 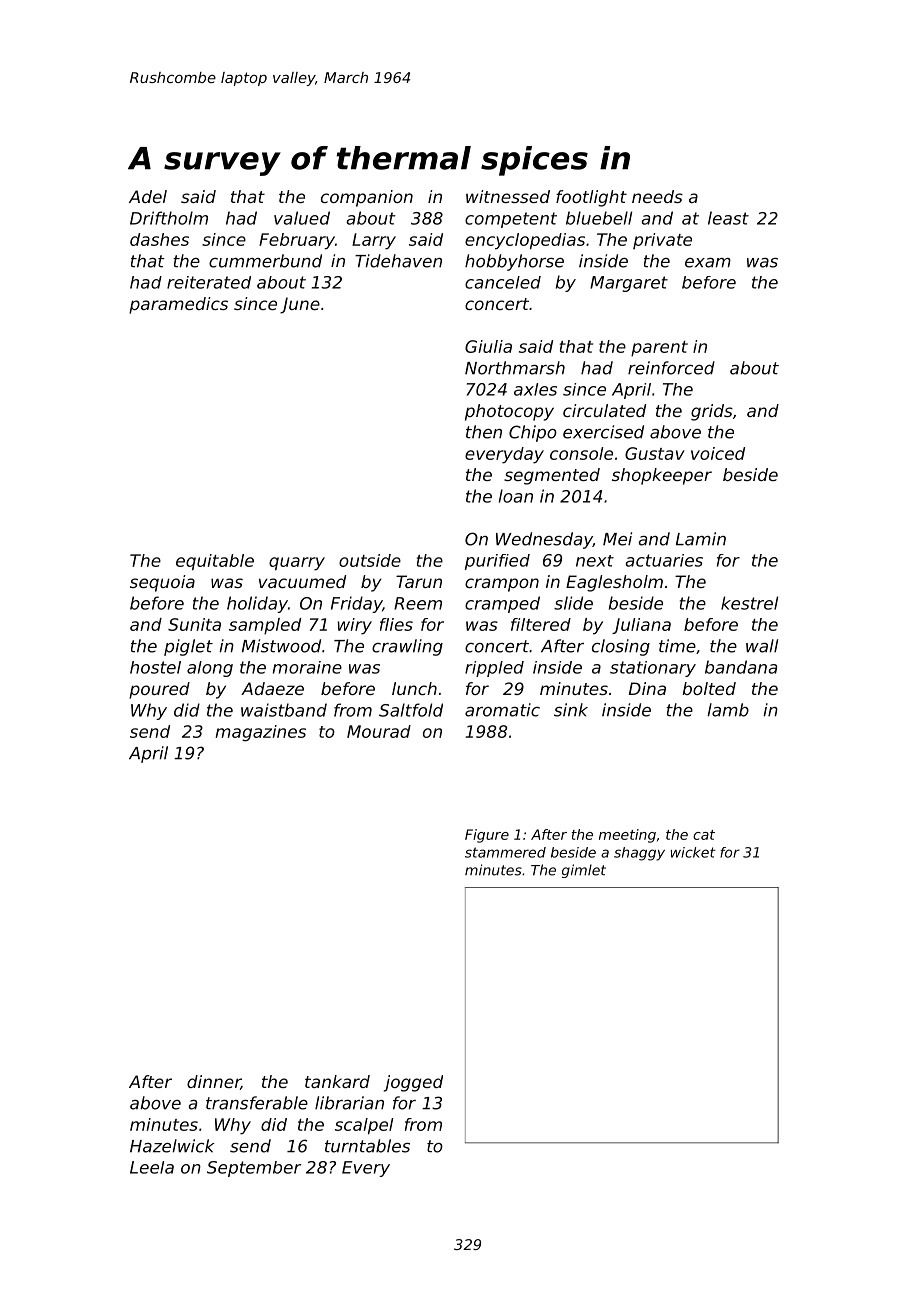 I want to click on companion, so click(x=367, y=198).
